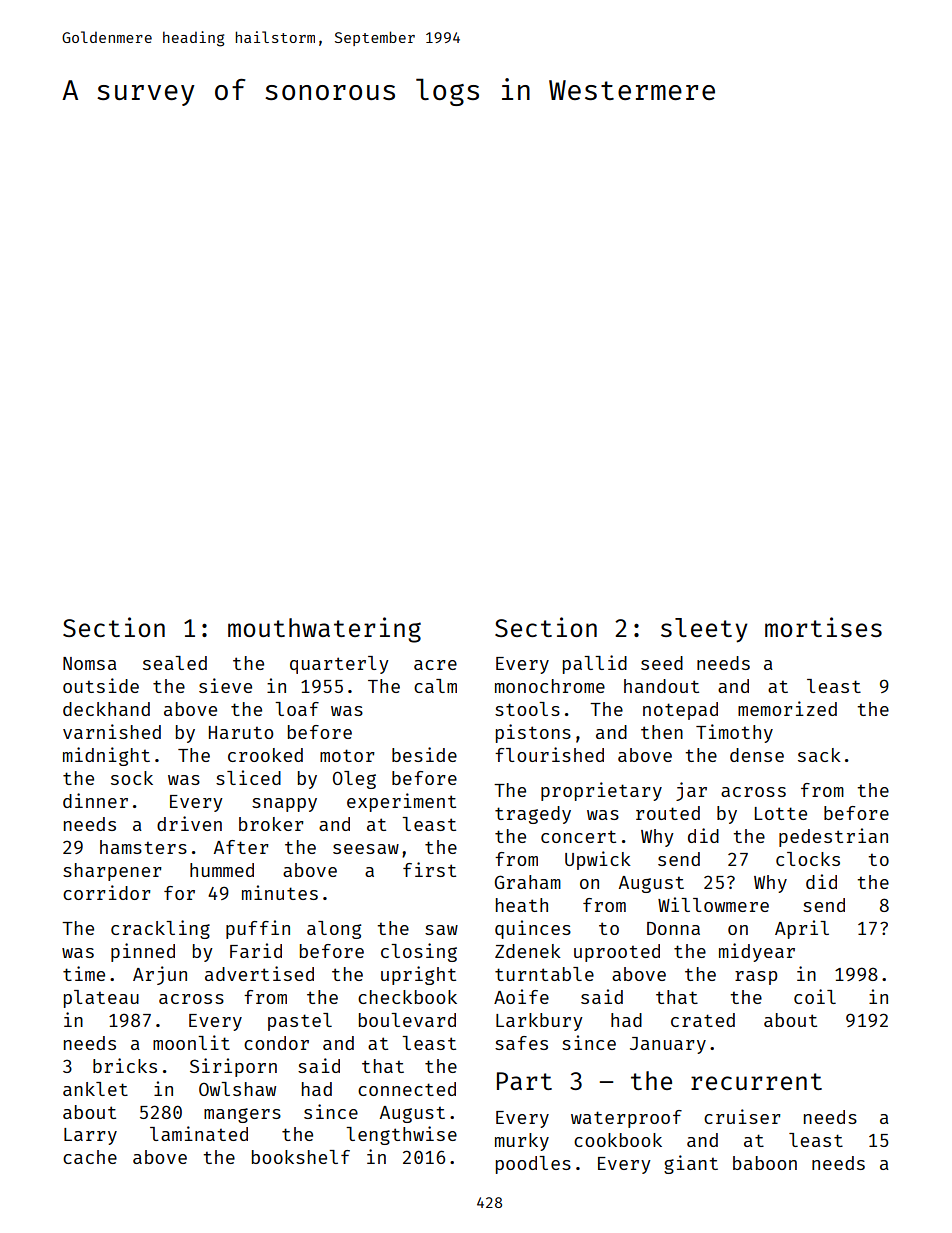 The image size is (952, 1233). I want to click on coil, so click(815, 996).
